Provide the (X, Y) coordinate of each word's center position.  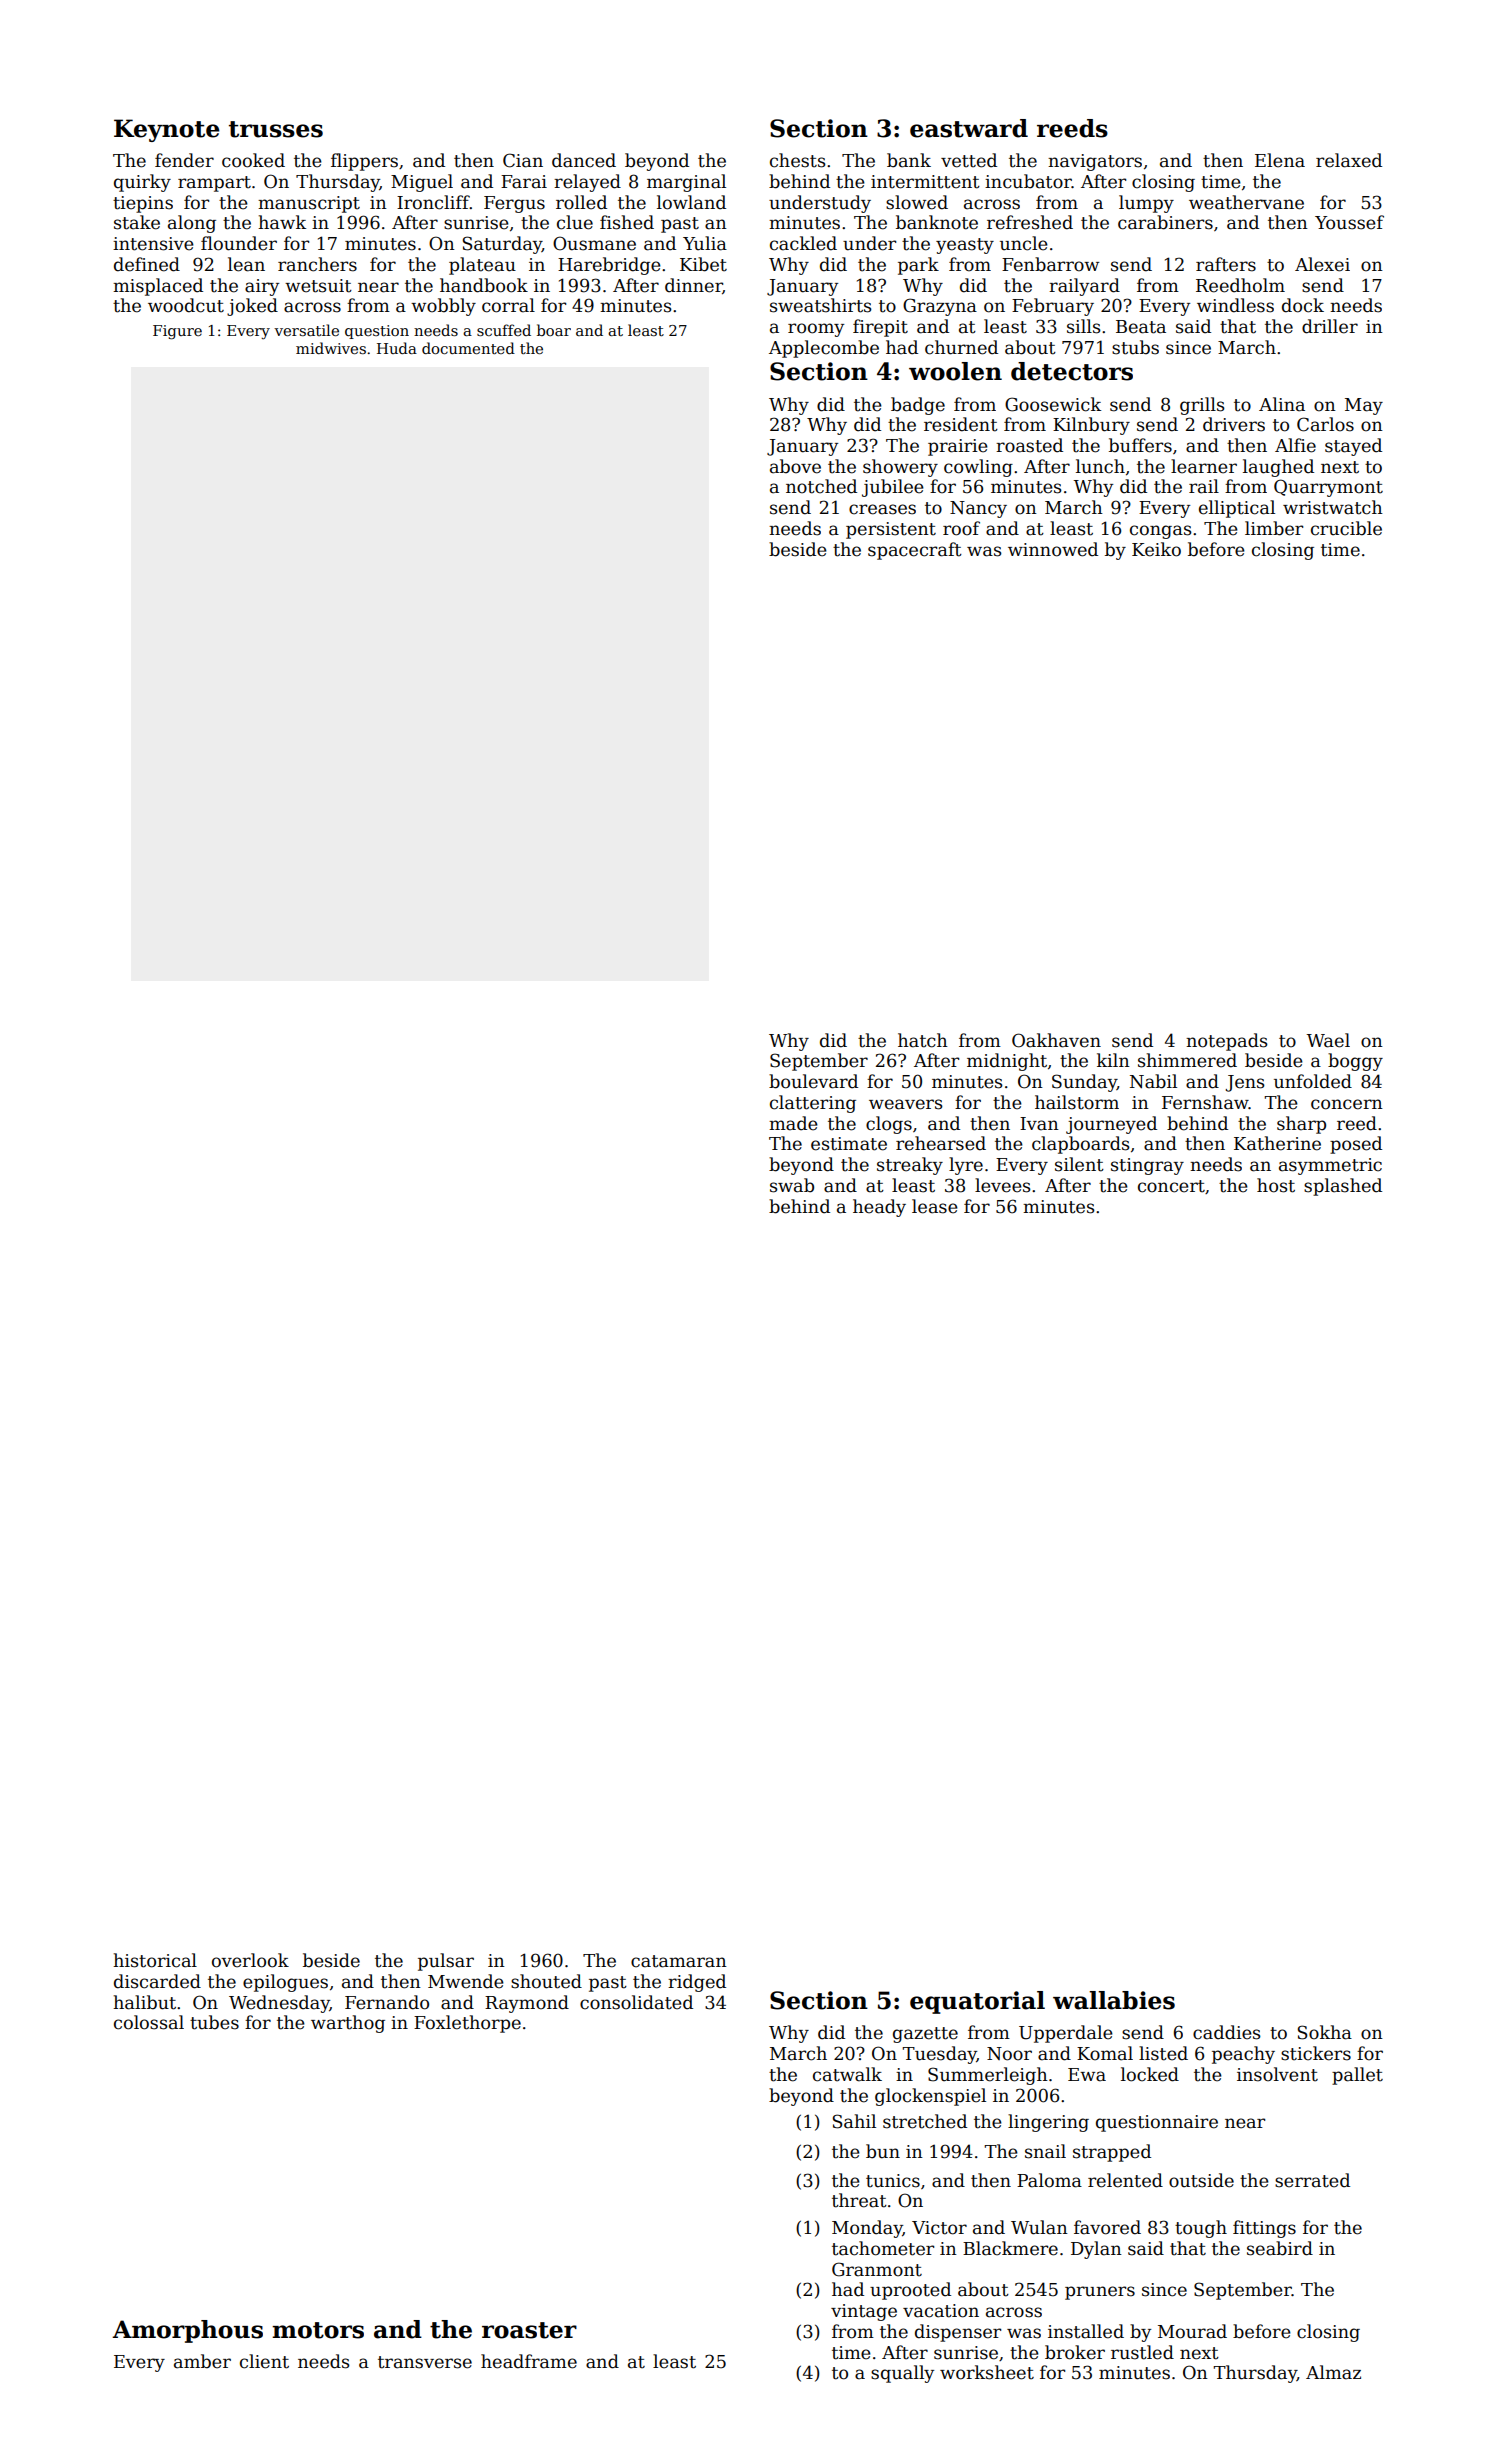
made (793, 1123)
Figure (177, 332)
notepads (1227, 1042)
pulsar (446, 1962)
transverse (425, 2362)
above (795, 466)
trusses (276, 129)
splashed (1343, 1187)
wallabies (1114, 2000)
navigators (1095, 162)
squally (902, 2374)
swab (792, 1185)
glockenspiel (930, 2097)
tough (1201, 2229)
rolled (581, 202)
